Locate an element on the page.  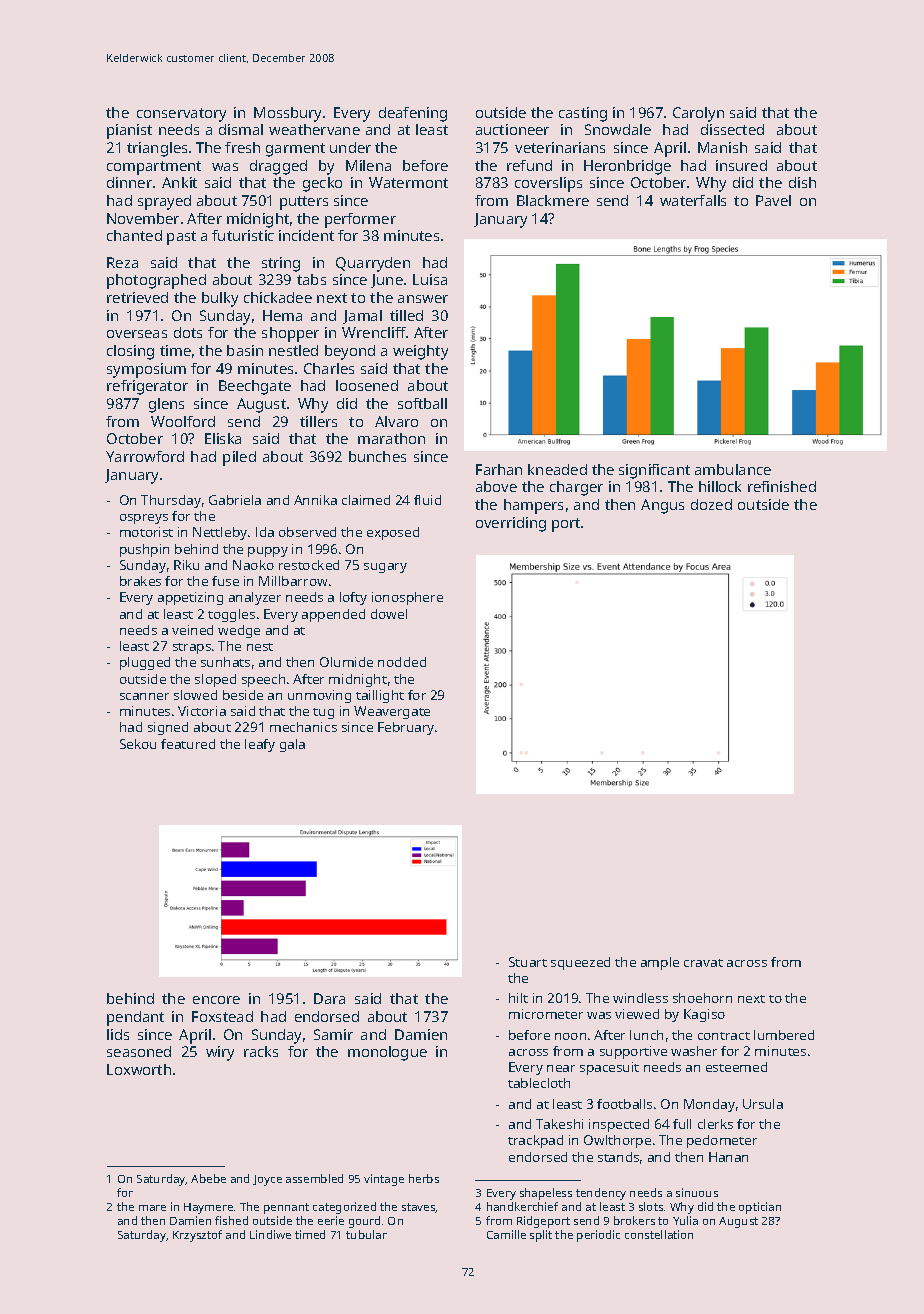
above is located at coordinates (496, 486).
